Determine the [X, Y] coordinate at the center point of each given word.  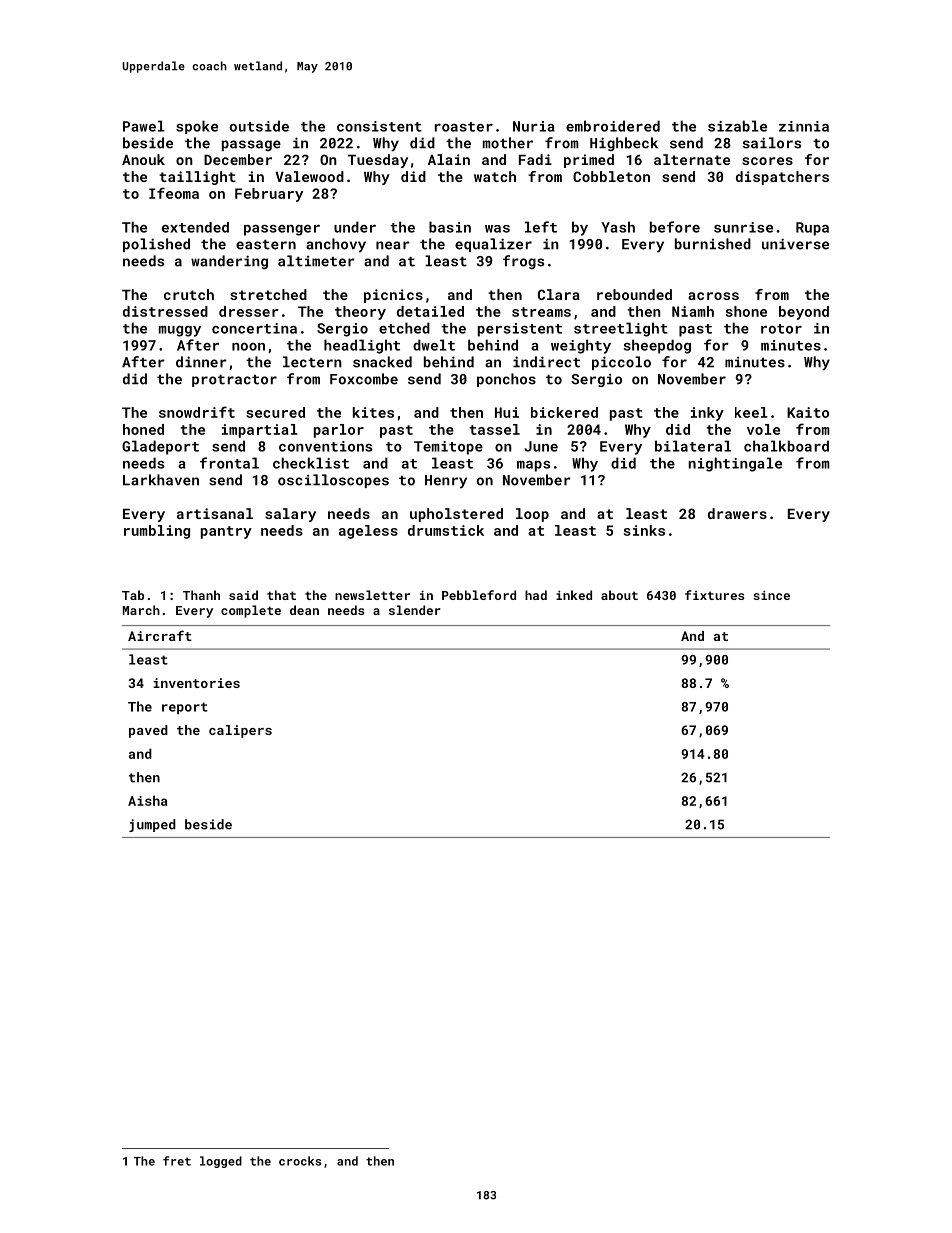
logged [221, 1162]
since [771, 595]
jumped [152, 825]
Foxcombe [364, 379]
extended [195, 227]
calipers [240, 731]
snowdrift [197, 412]
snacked [382, 362]
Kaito [808, 412]
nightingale [735, 464]
